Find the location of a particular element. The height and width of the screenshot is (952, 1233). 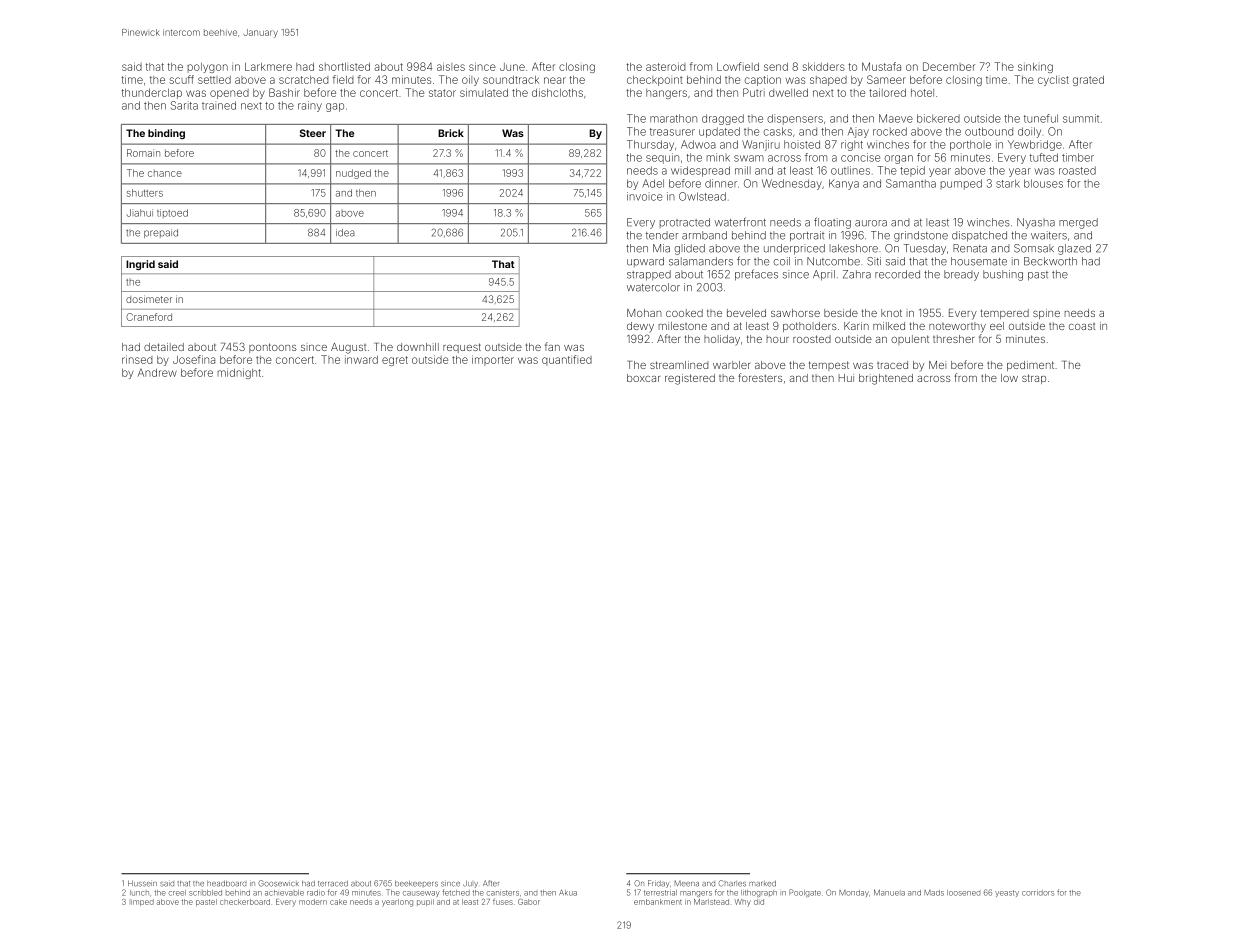

terraced is located at coordinates (333, 884).
